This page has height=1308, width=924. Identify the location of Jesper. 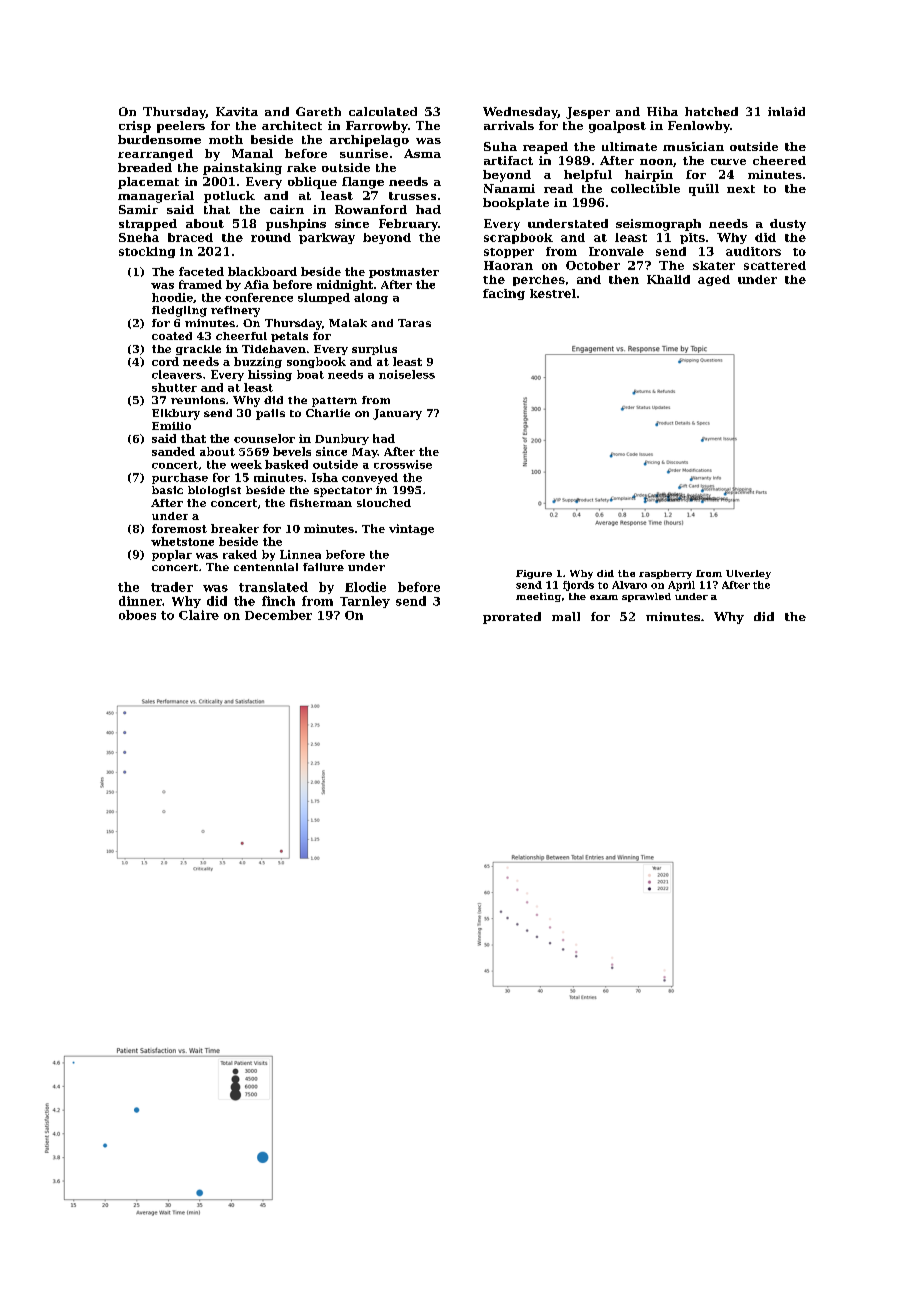
(588, 113).
